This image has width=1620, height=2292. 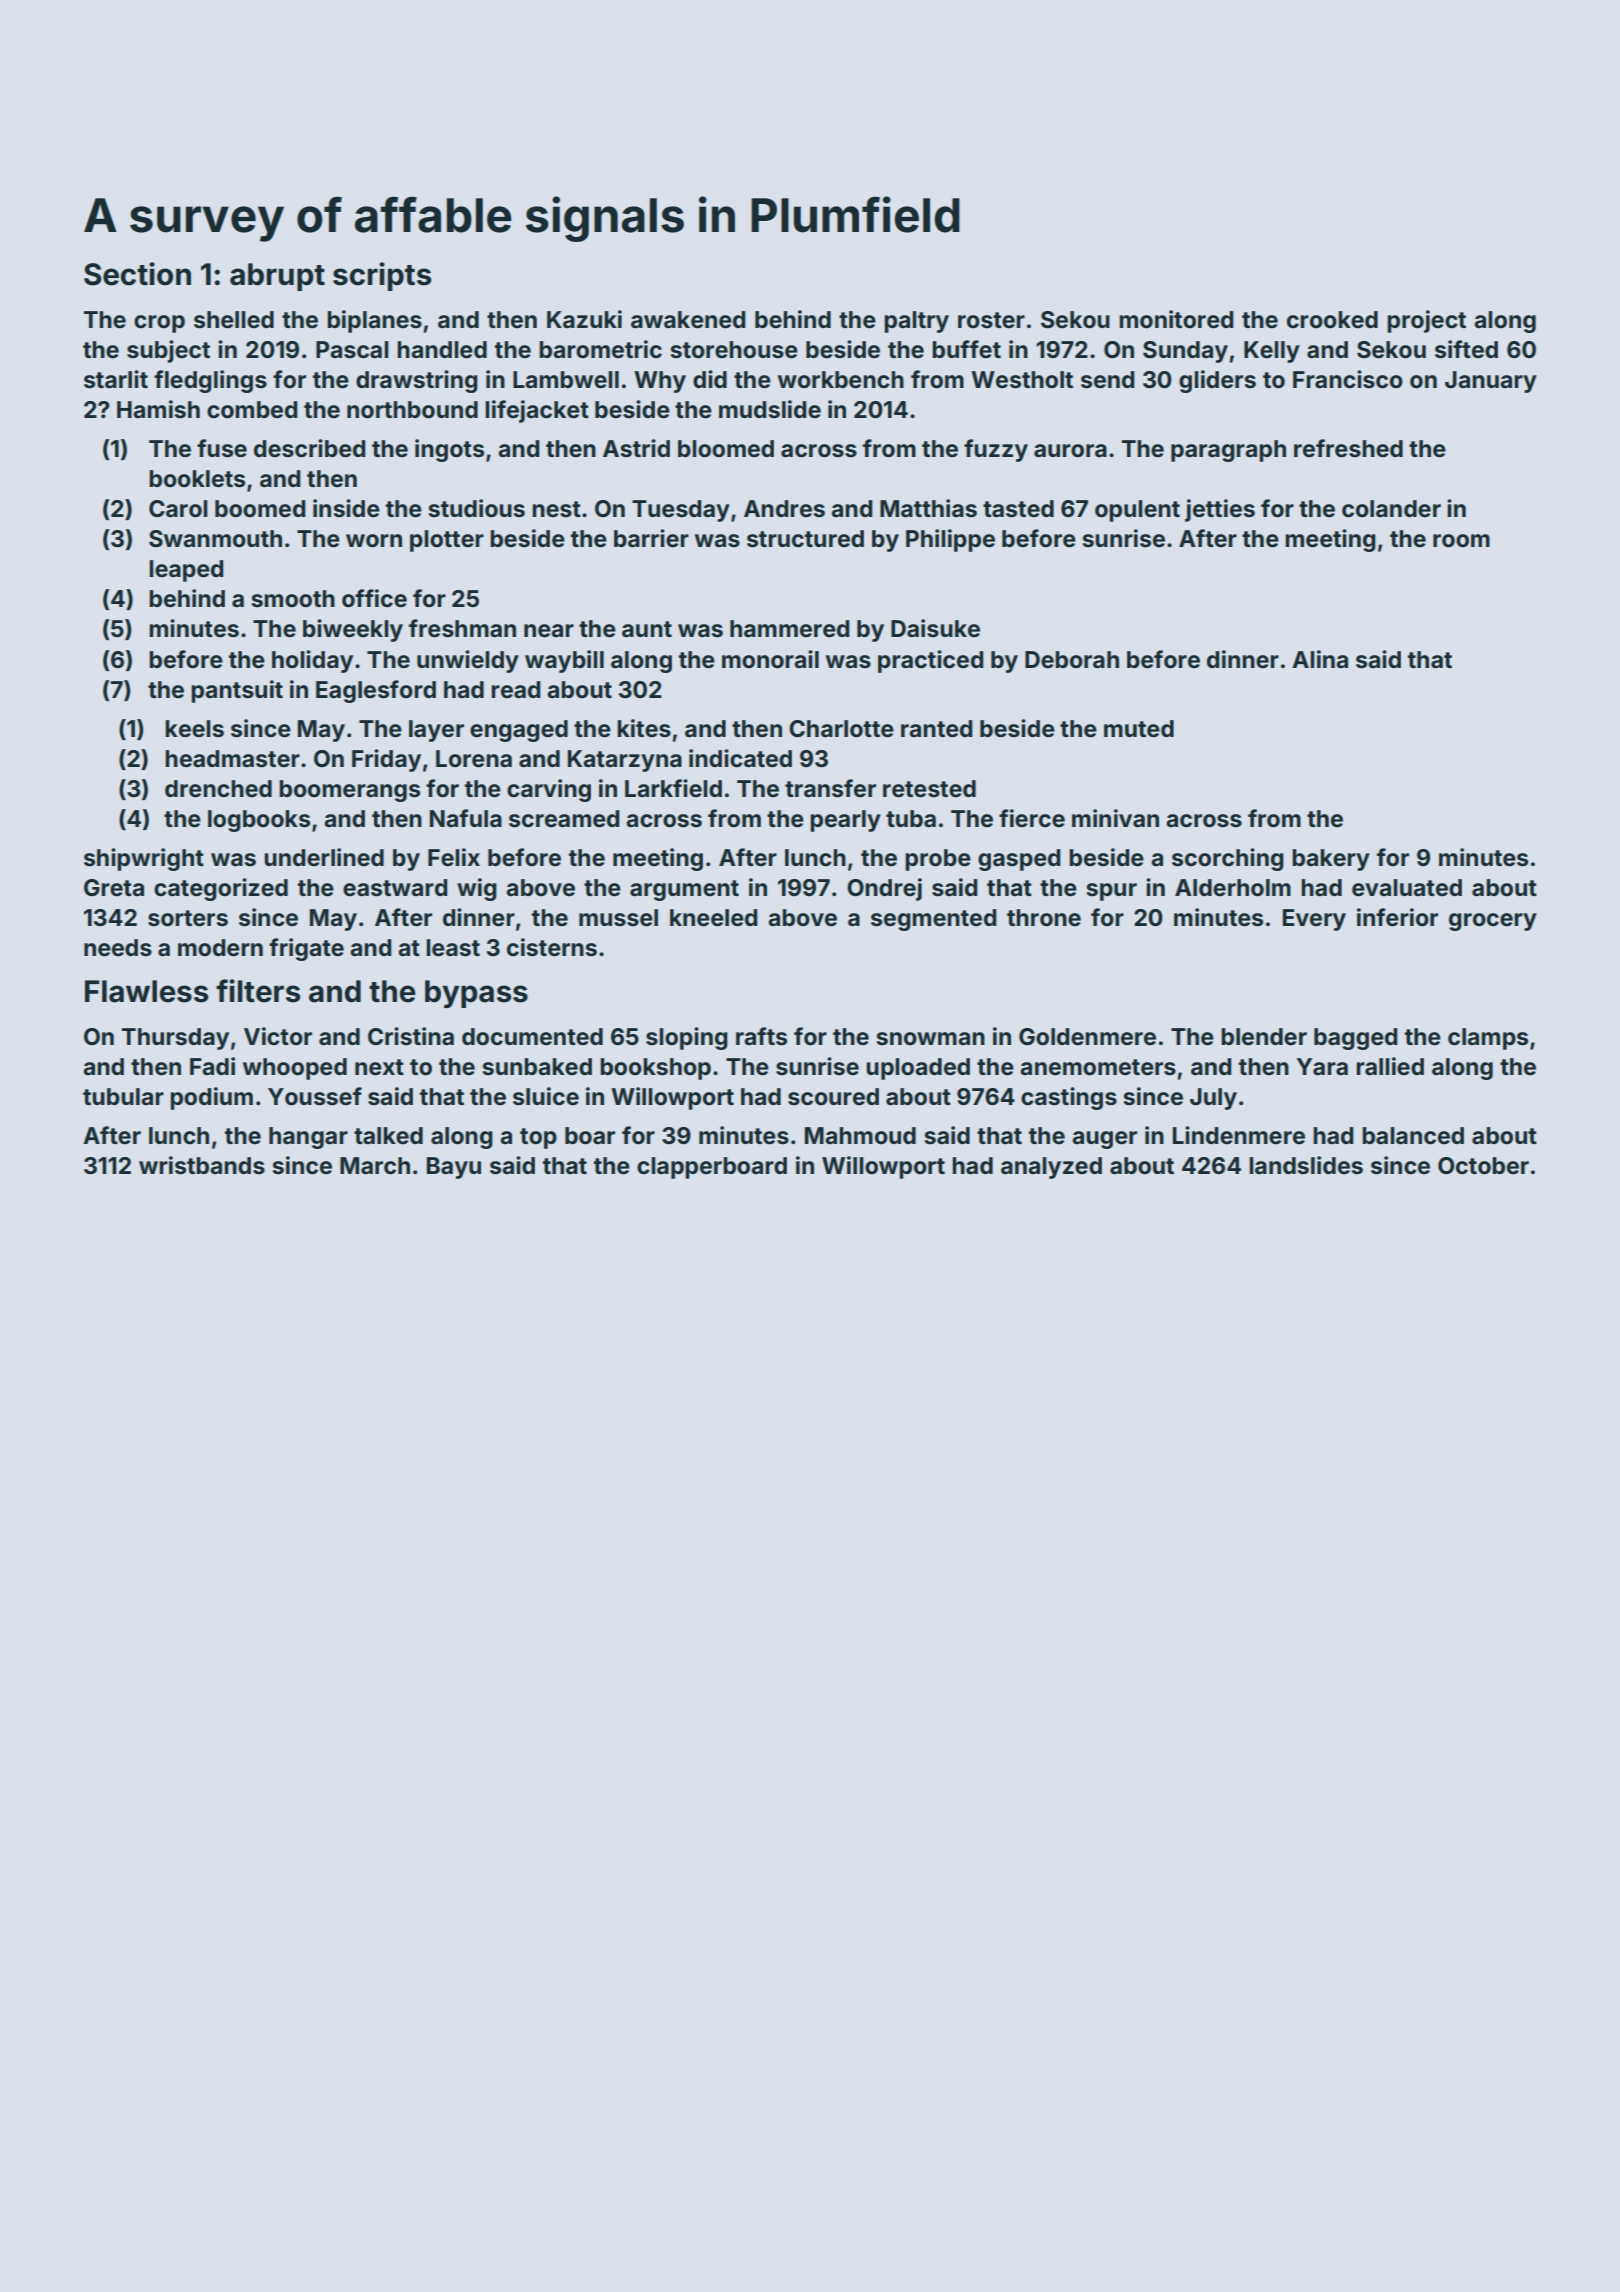 I want to click on grocery, so click(x=1493, y=922).
